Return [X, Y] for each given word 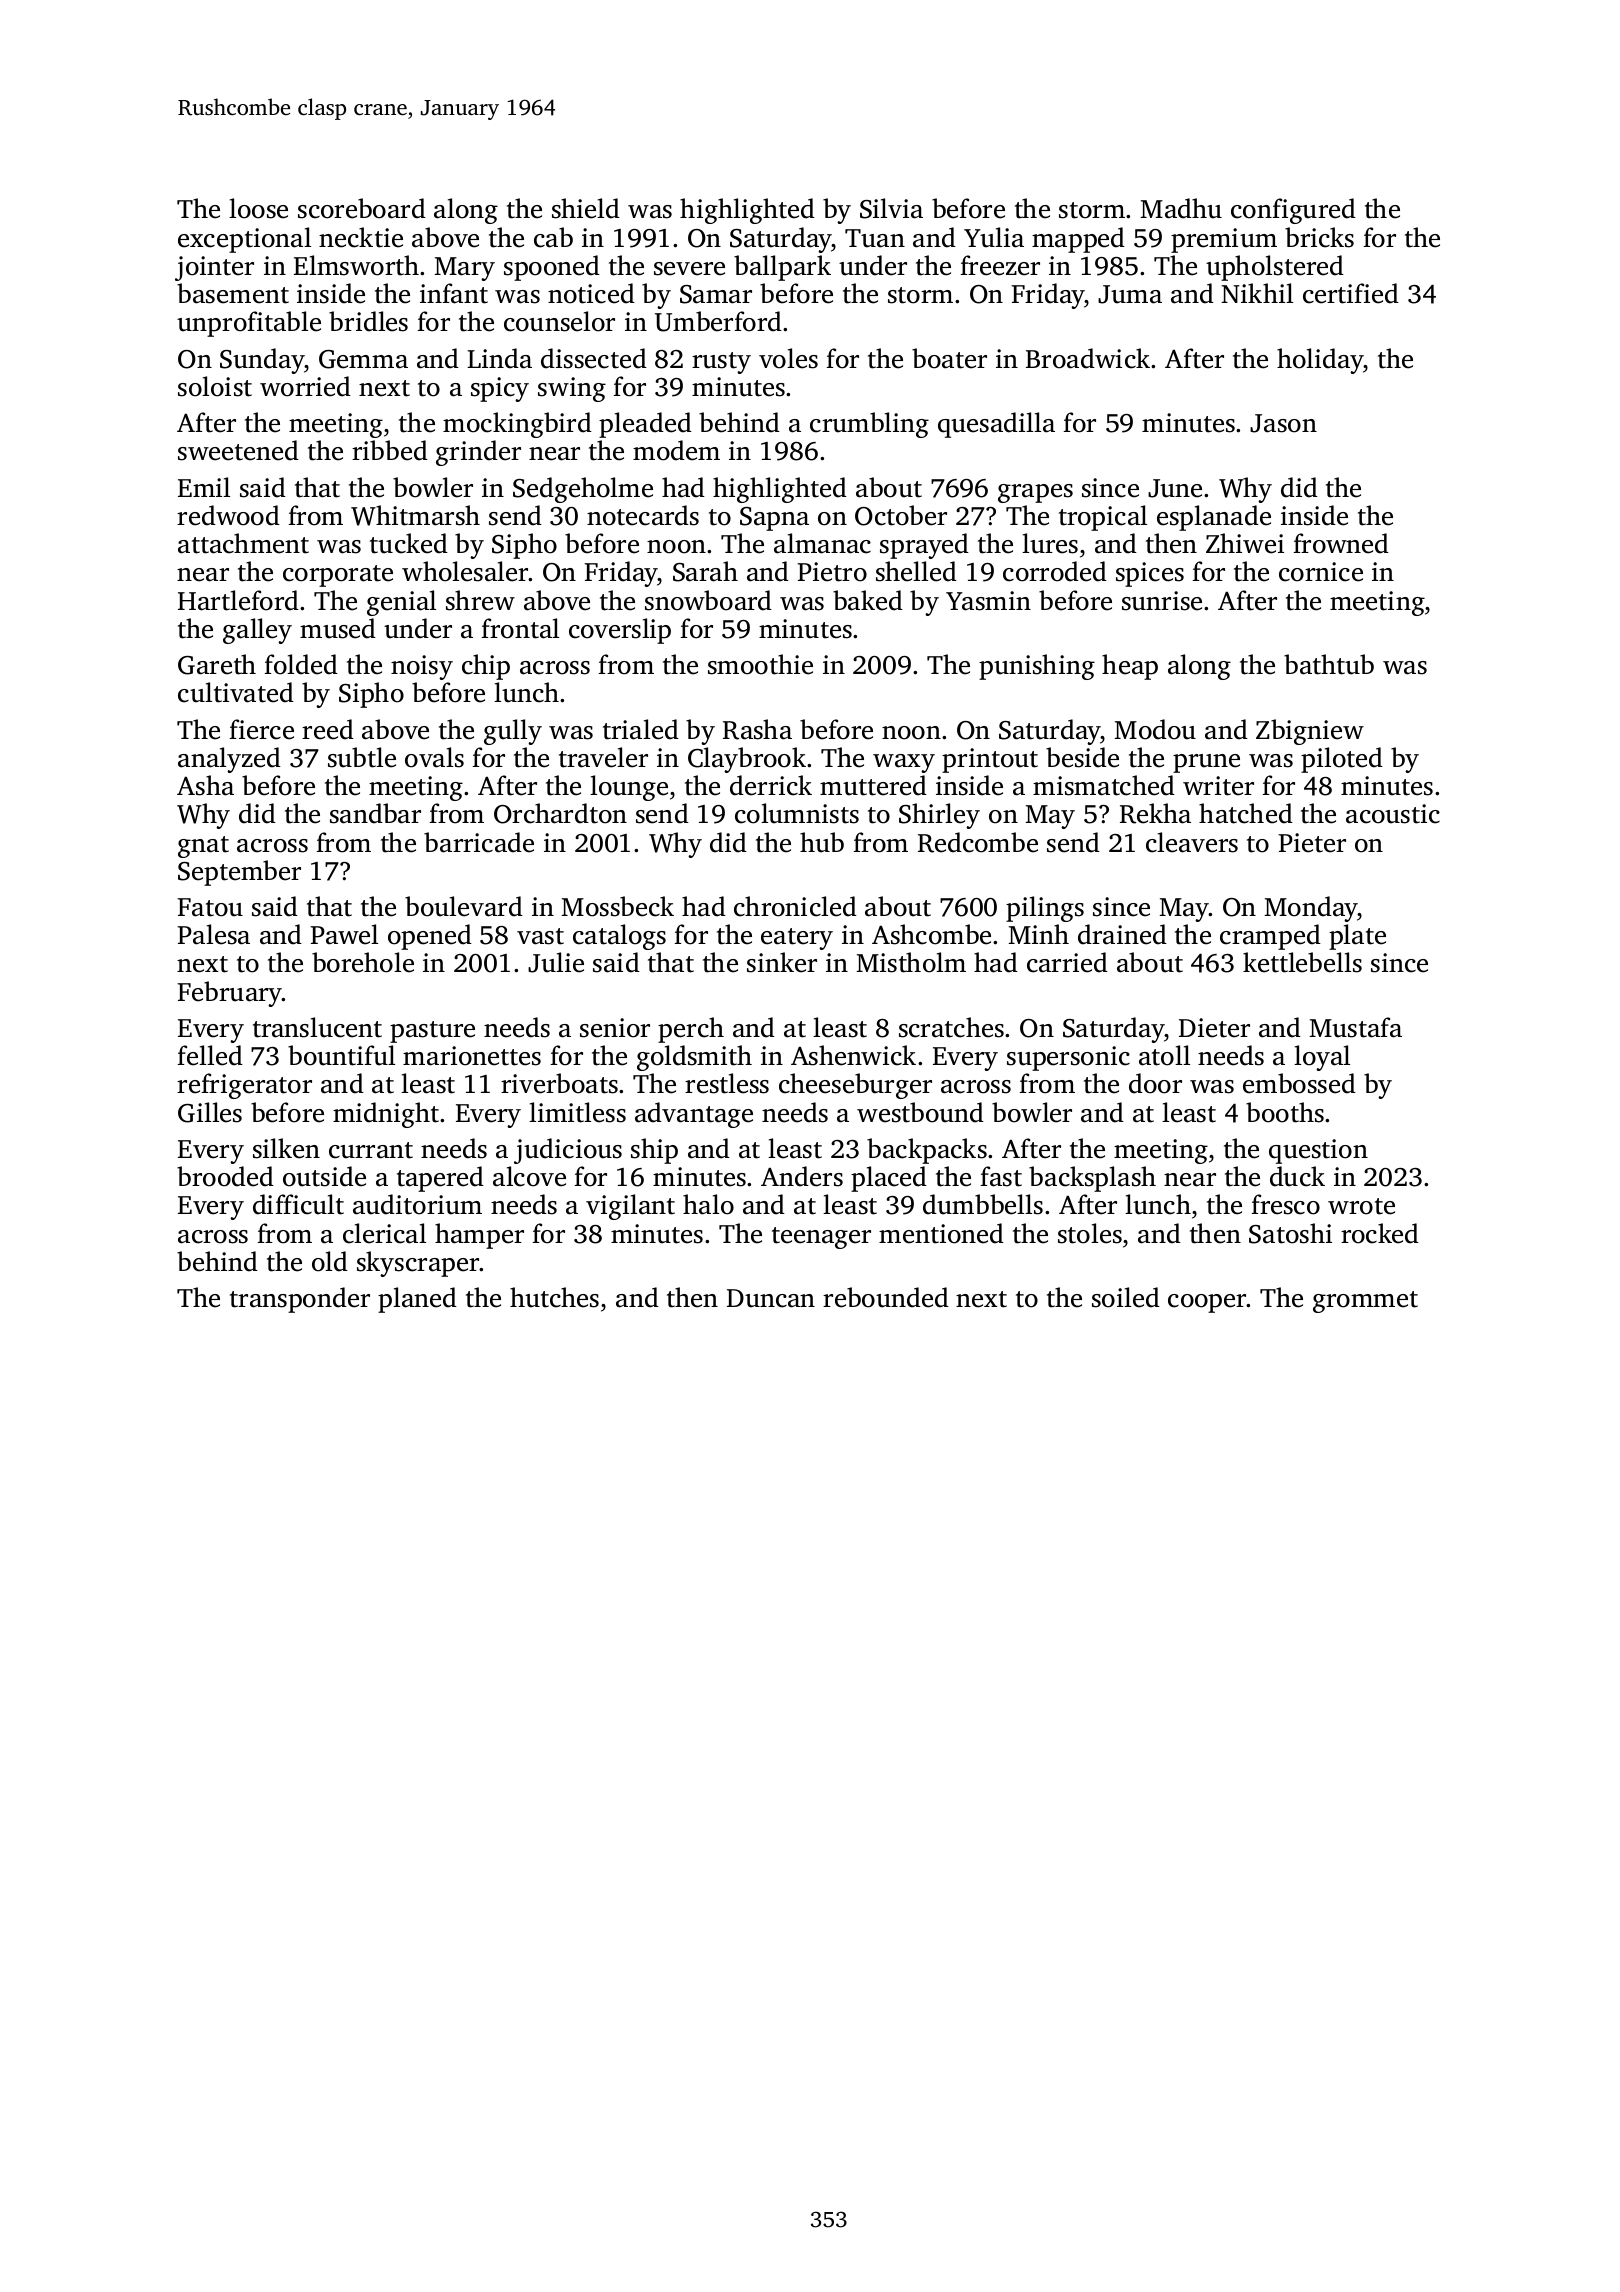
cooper [1207, 1303]
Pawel [344, 934]
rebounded [886, 1297]
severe [689, 269]
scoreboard [362, 208]
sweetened [238, 450]
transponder [300, 1300]
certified [1351, 293]
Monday [1311, 909]
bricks [1319, 237]
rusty [721, 363]
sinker [782, 962]
